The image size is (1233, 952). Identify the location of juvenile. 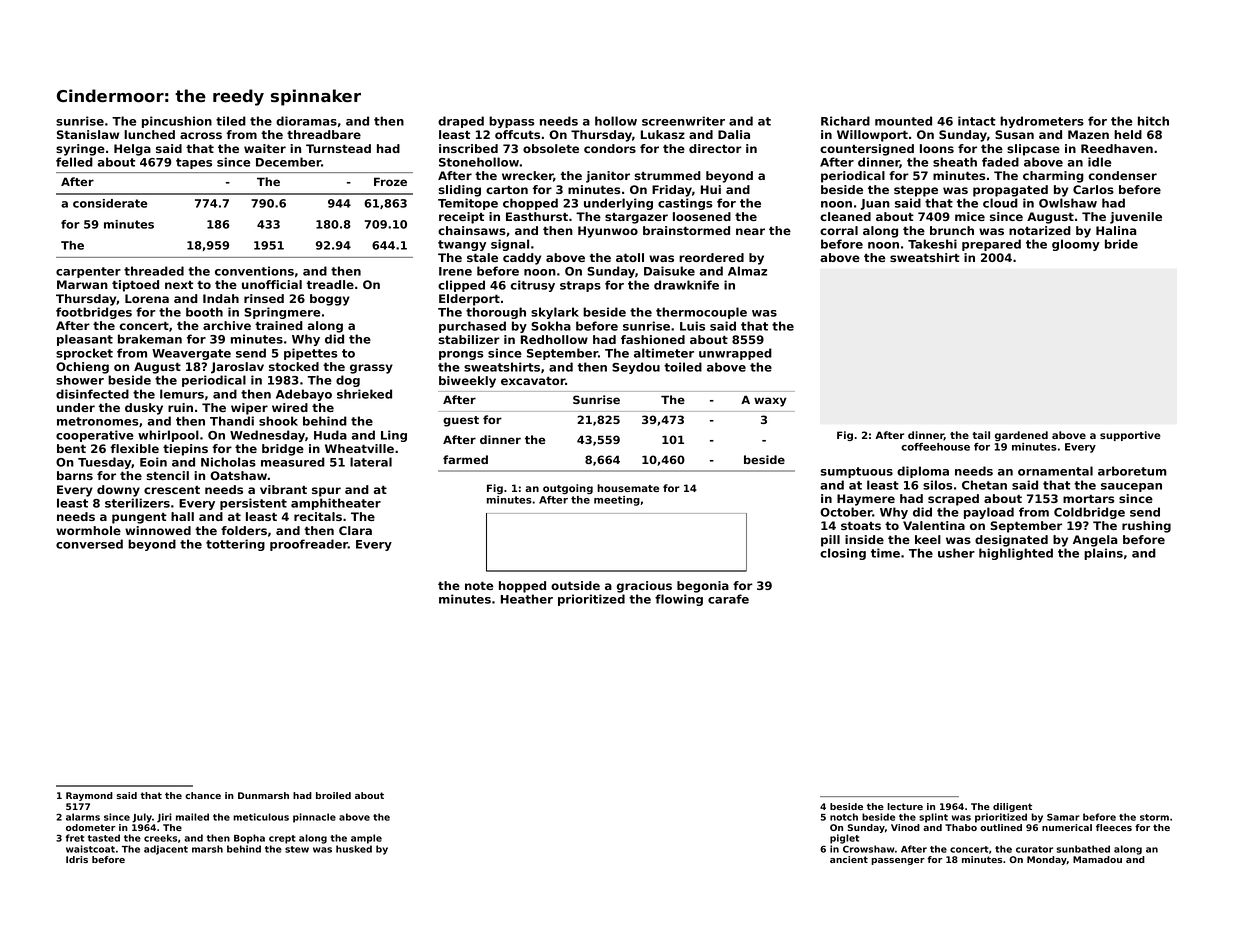
(1136, 218).
